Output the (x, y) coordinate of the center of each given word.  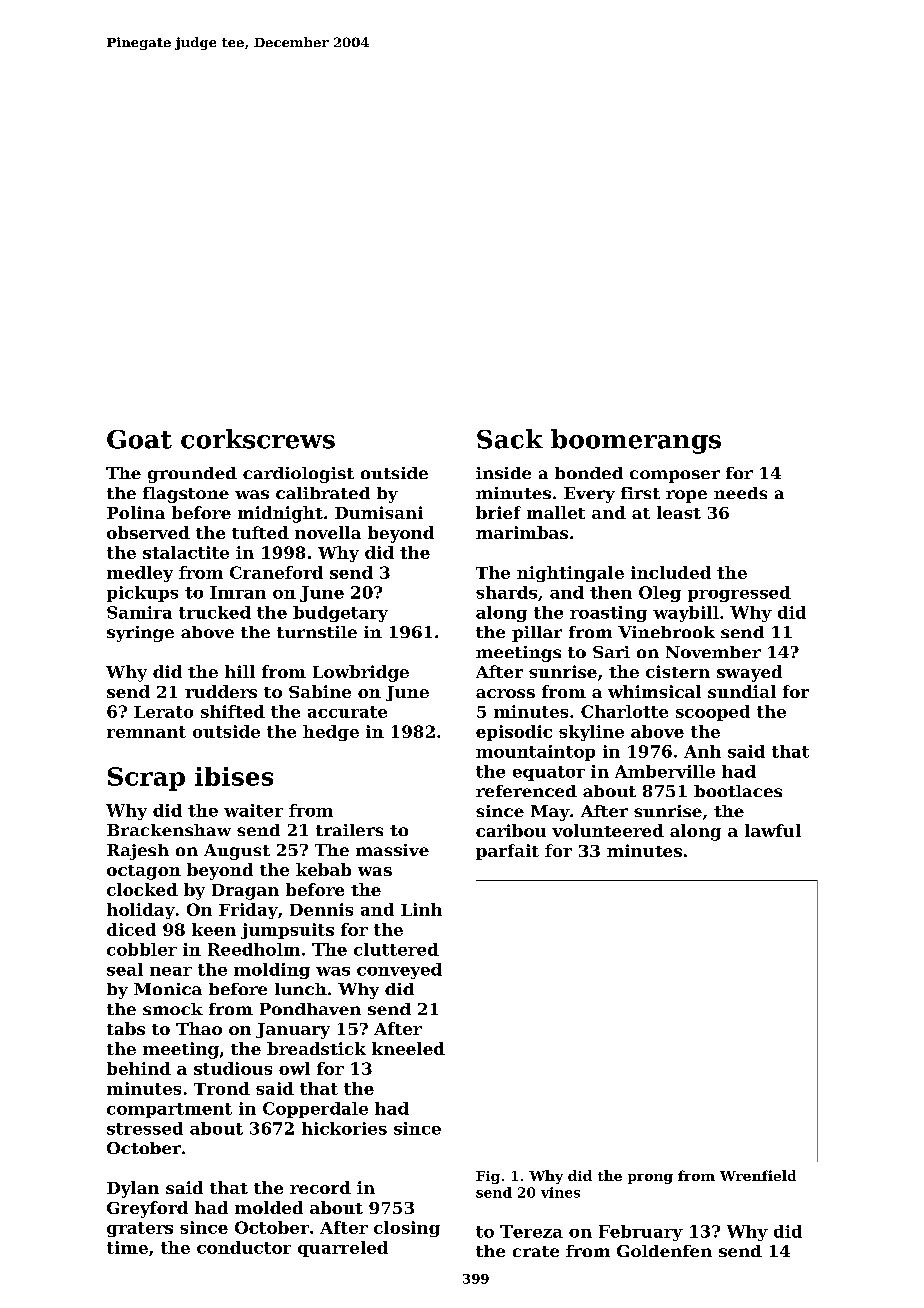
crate (536, 1251)
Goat (139, 439)
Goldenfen (664, 1251)
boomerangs (636, 441)
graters (140, 1229)
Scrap (146, 779)
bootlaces (738, 791)
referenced (526, 791)
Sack (510, 439)
